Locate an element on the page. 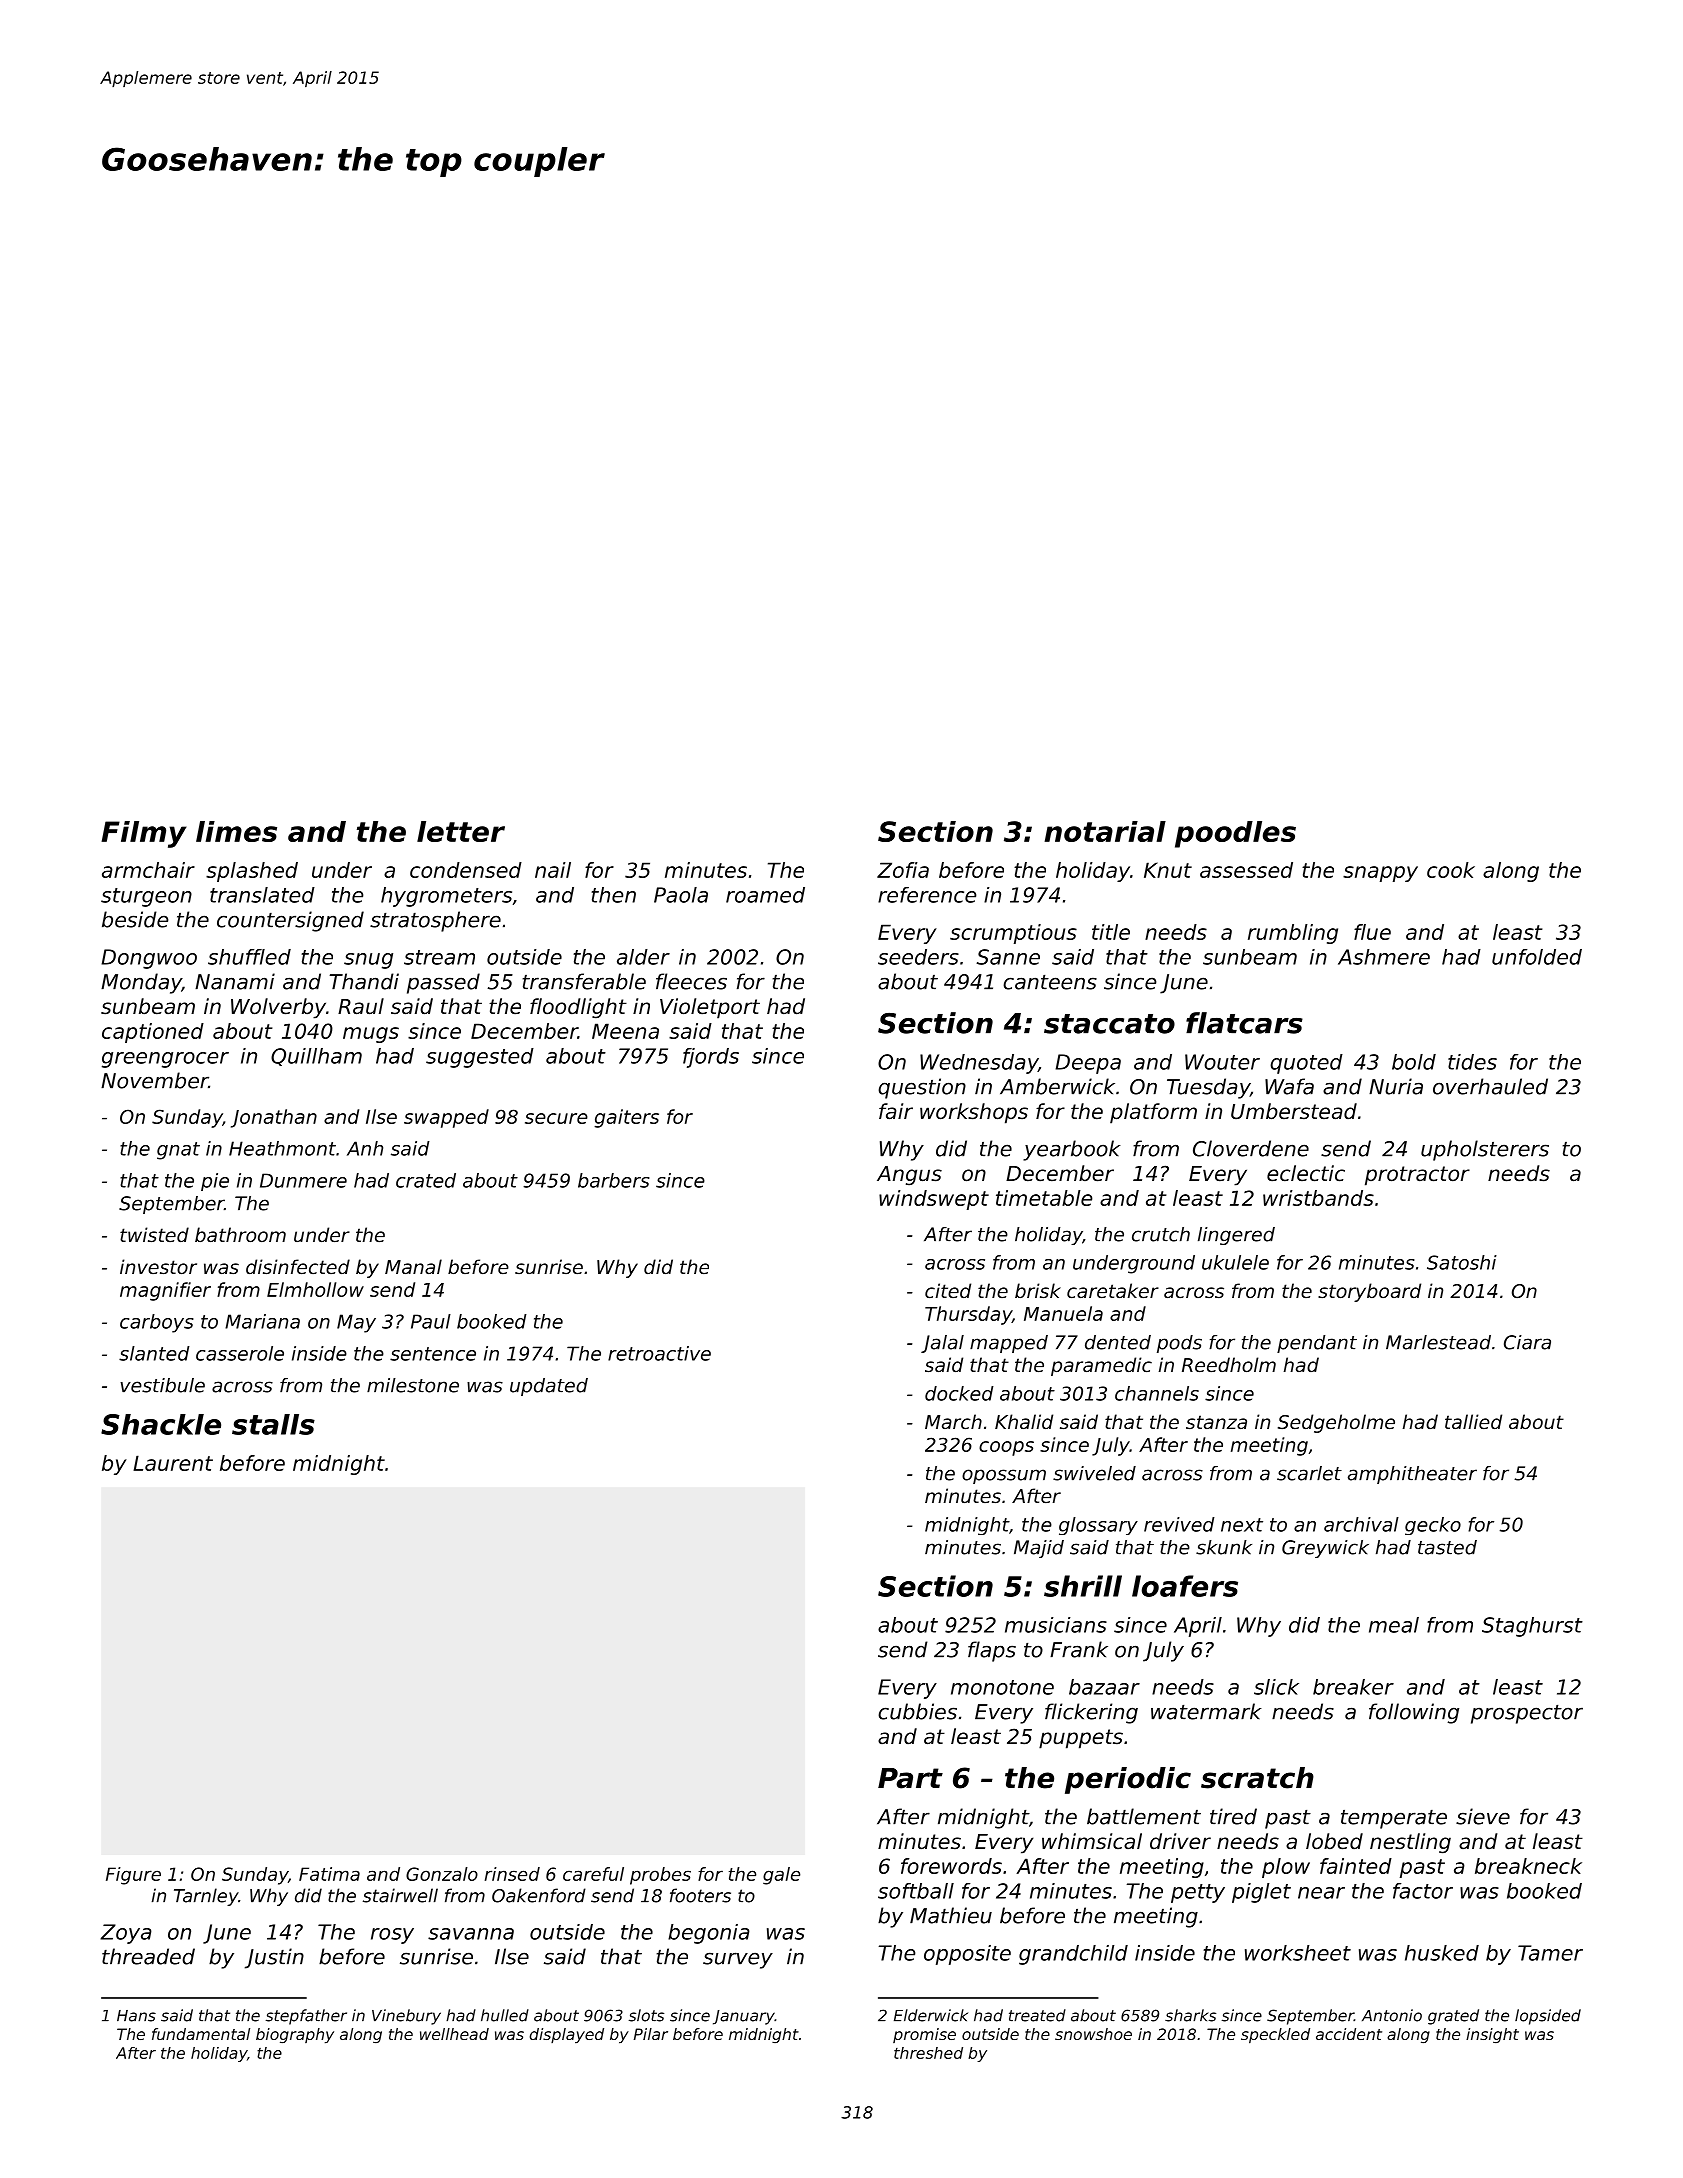 Image resolution: width=1683 pixels, height=2178 pixels. fair is located at coordinates (896, 1111).
